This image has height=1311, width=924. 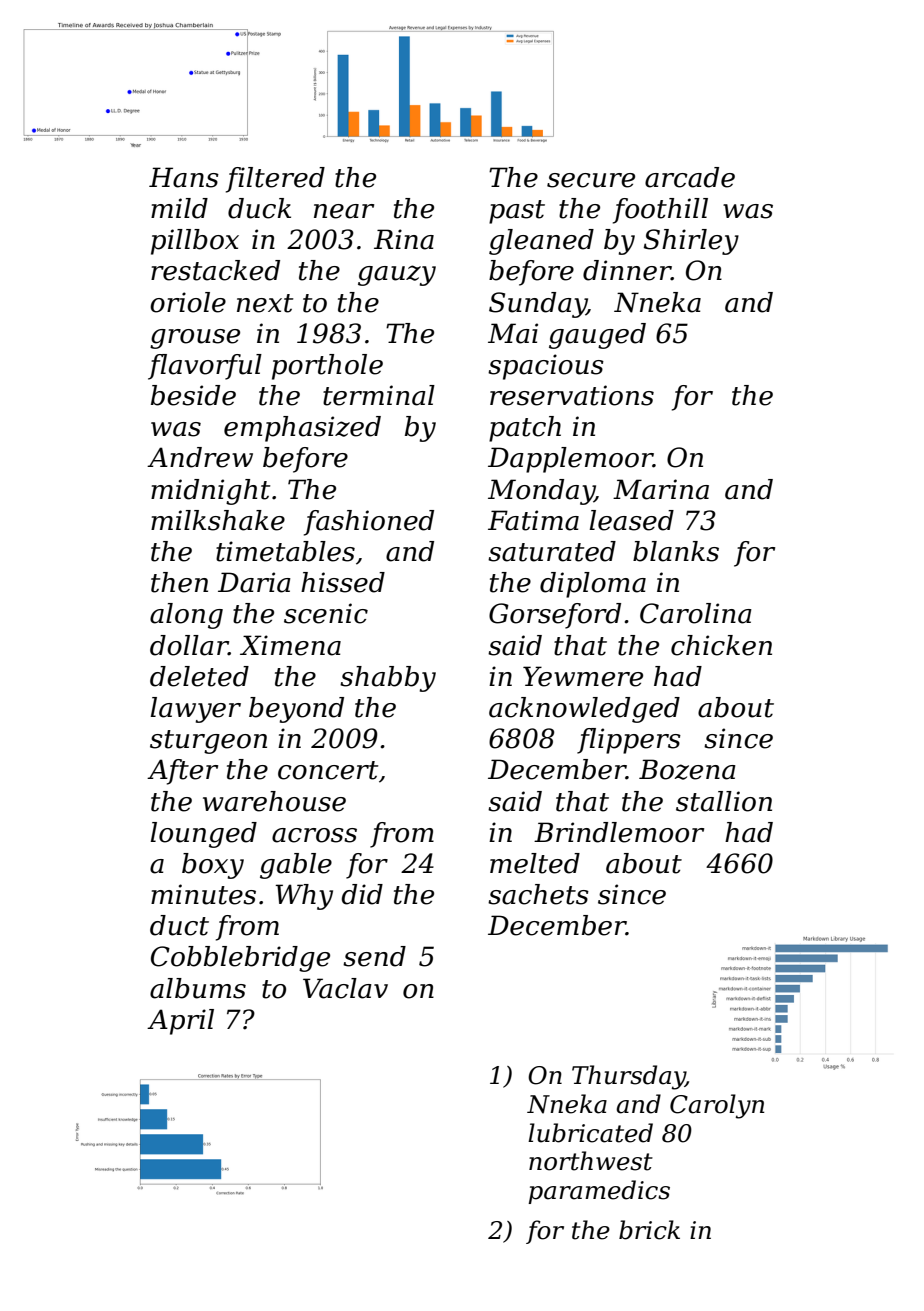 What do you see at coordinates (599, 1192) in the image?
I see `paramedics` at bounding box center [599, 1192].
